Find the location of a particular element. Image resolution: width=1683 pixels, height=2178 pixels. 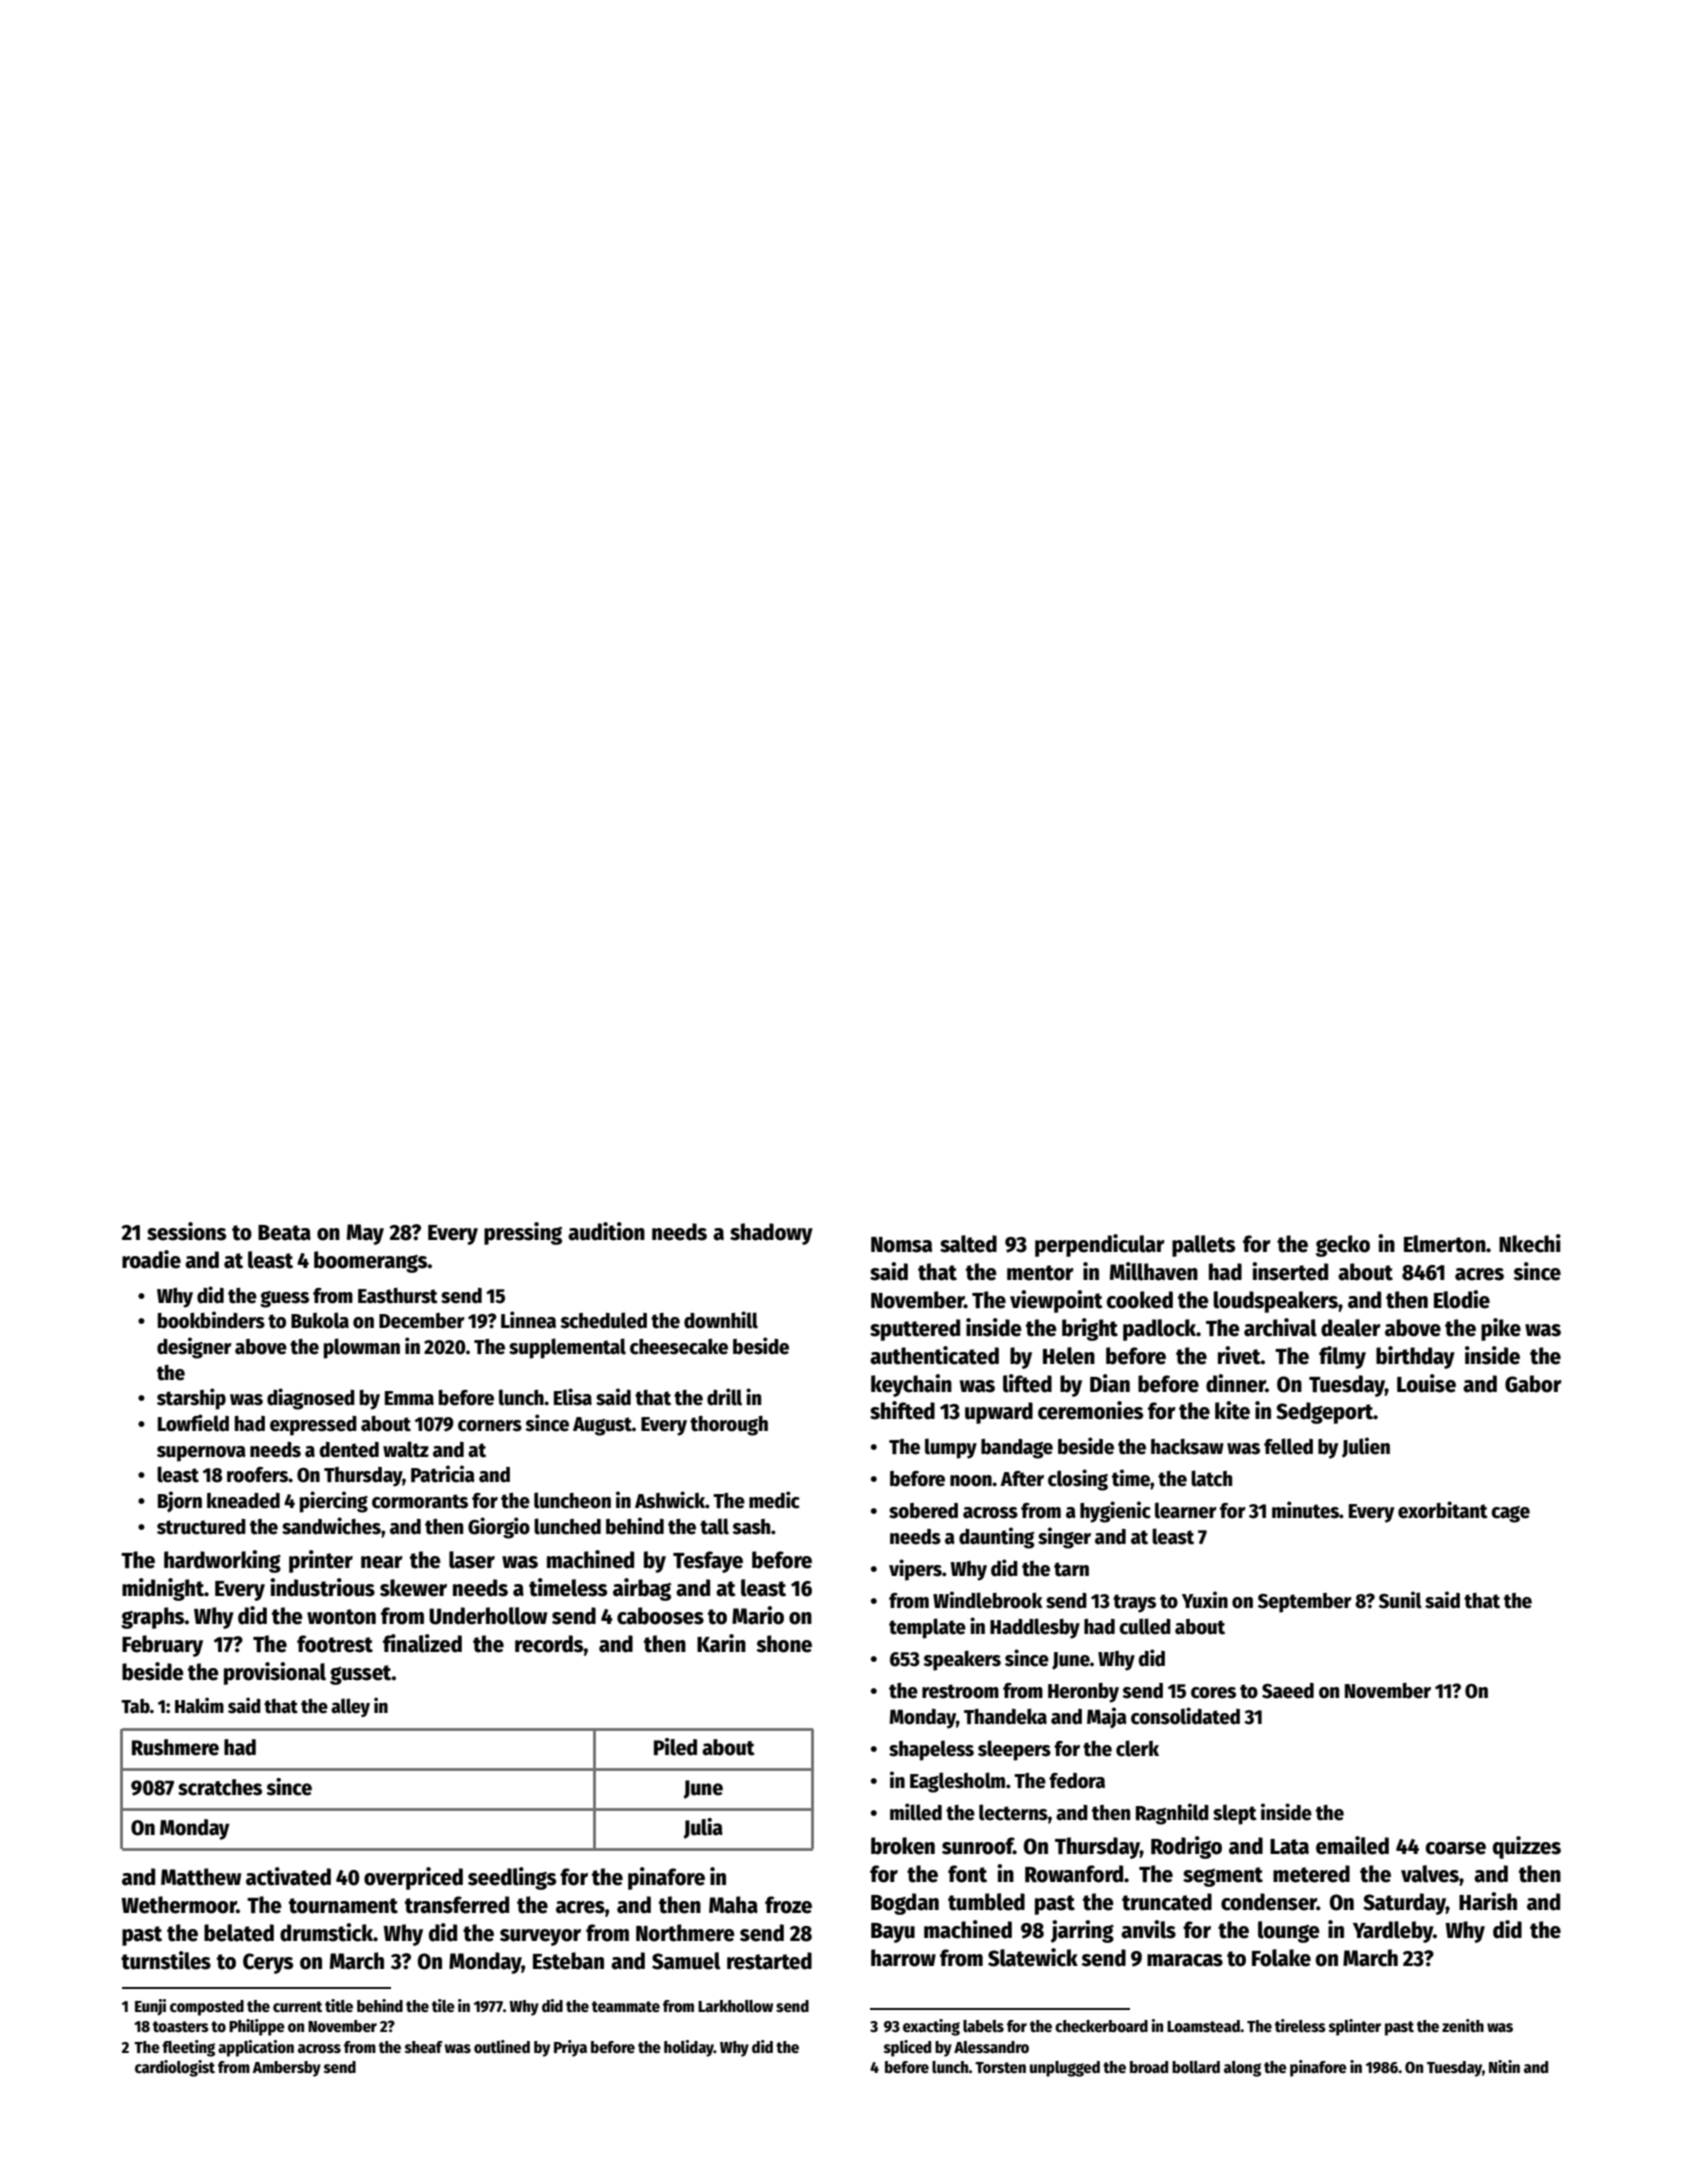

holiday is located at coordinates (689, 2048).
